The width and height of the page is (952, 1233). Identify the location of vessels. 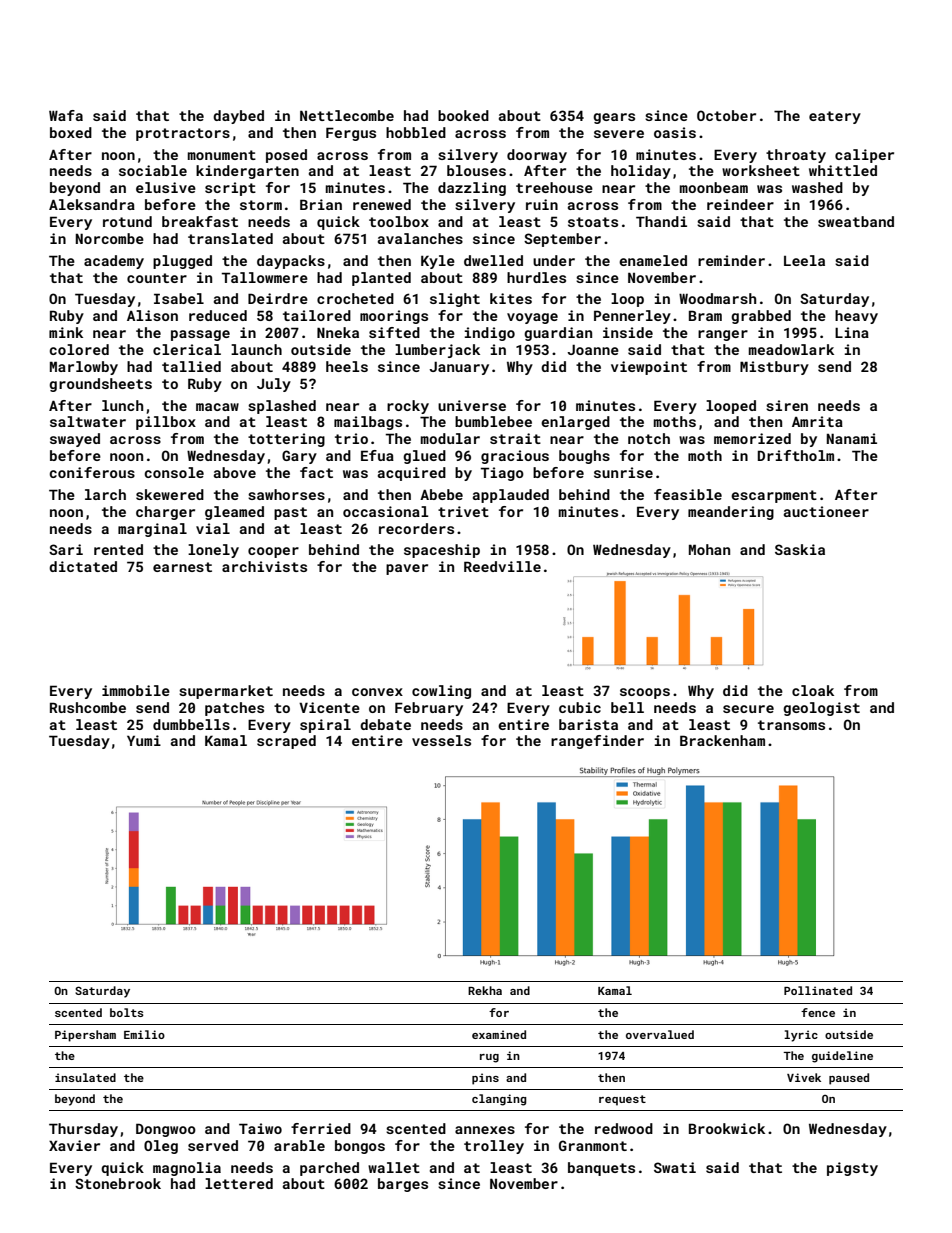
(441, 740).
